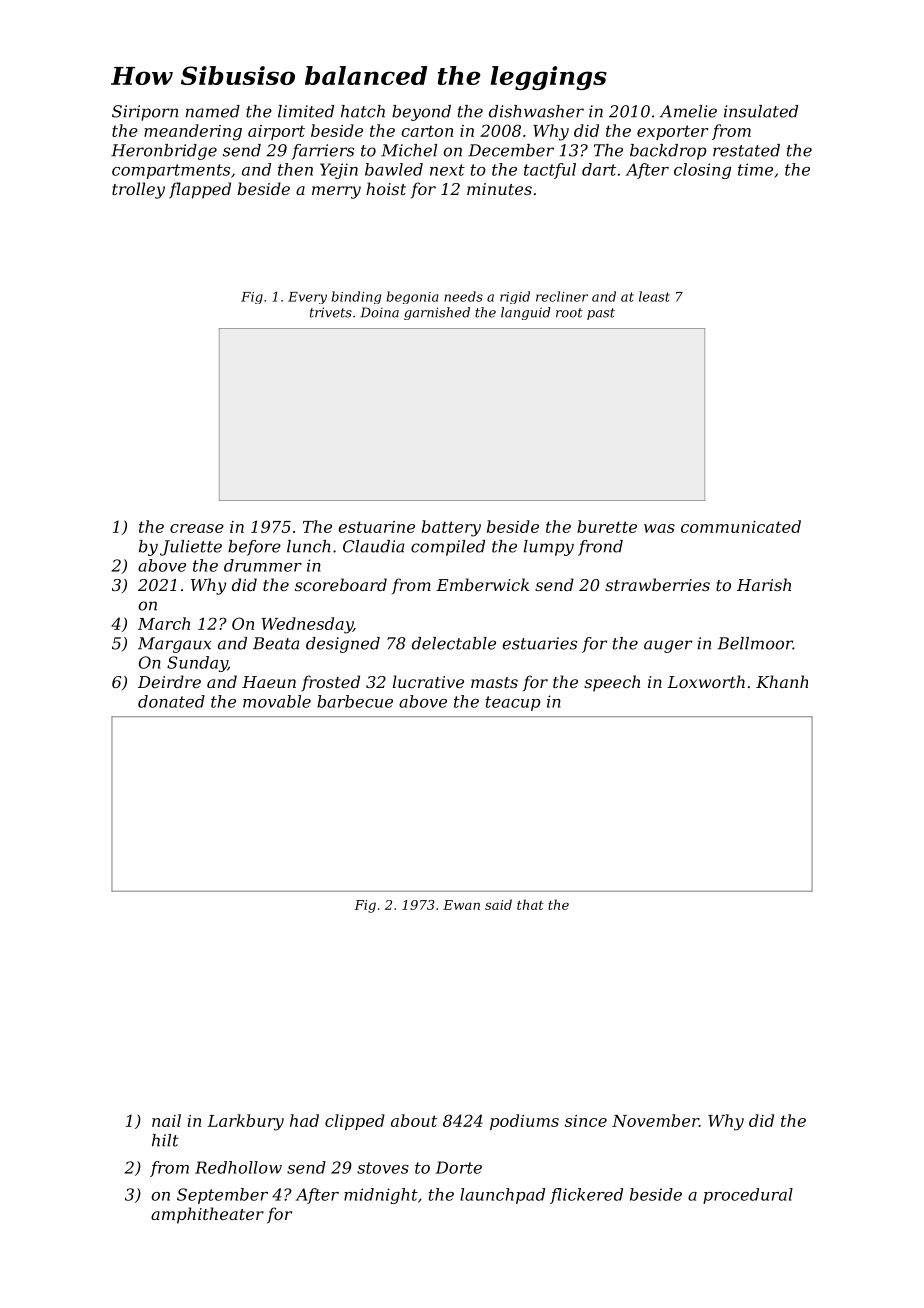  What do you see at coordinates (515, 297) in the document?
I see `rigid` at bounding box center [515, 297].
